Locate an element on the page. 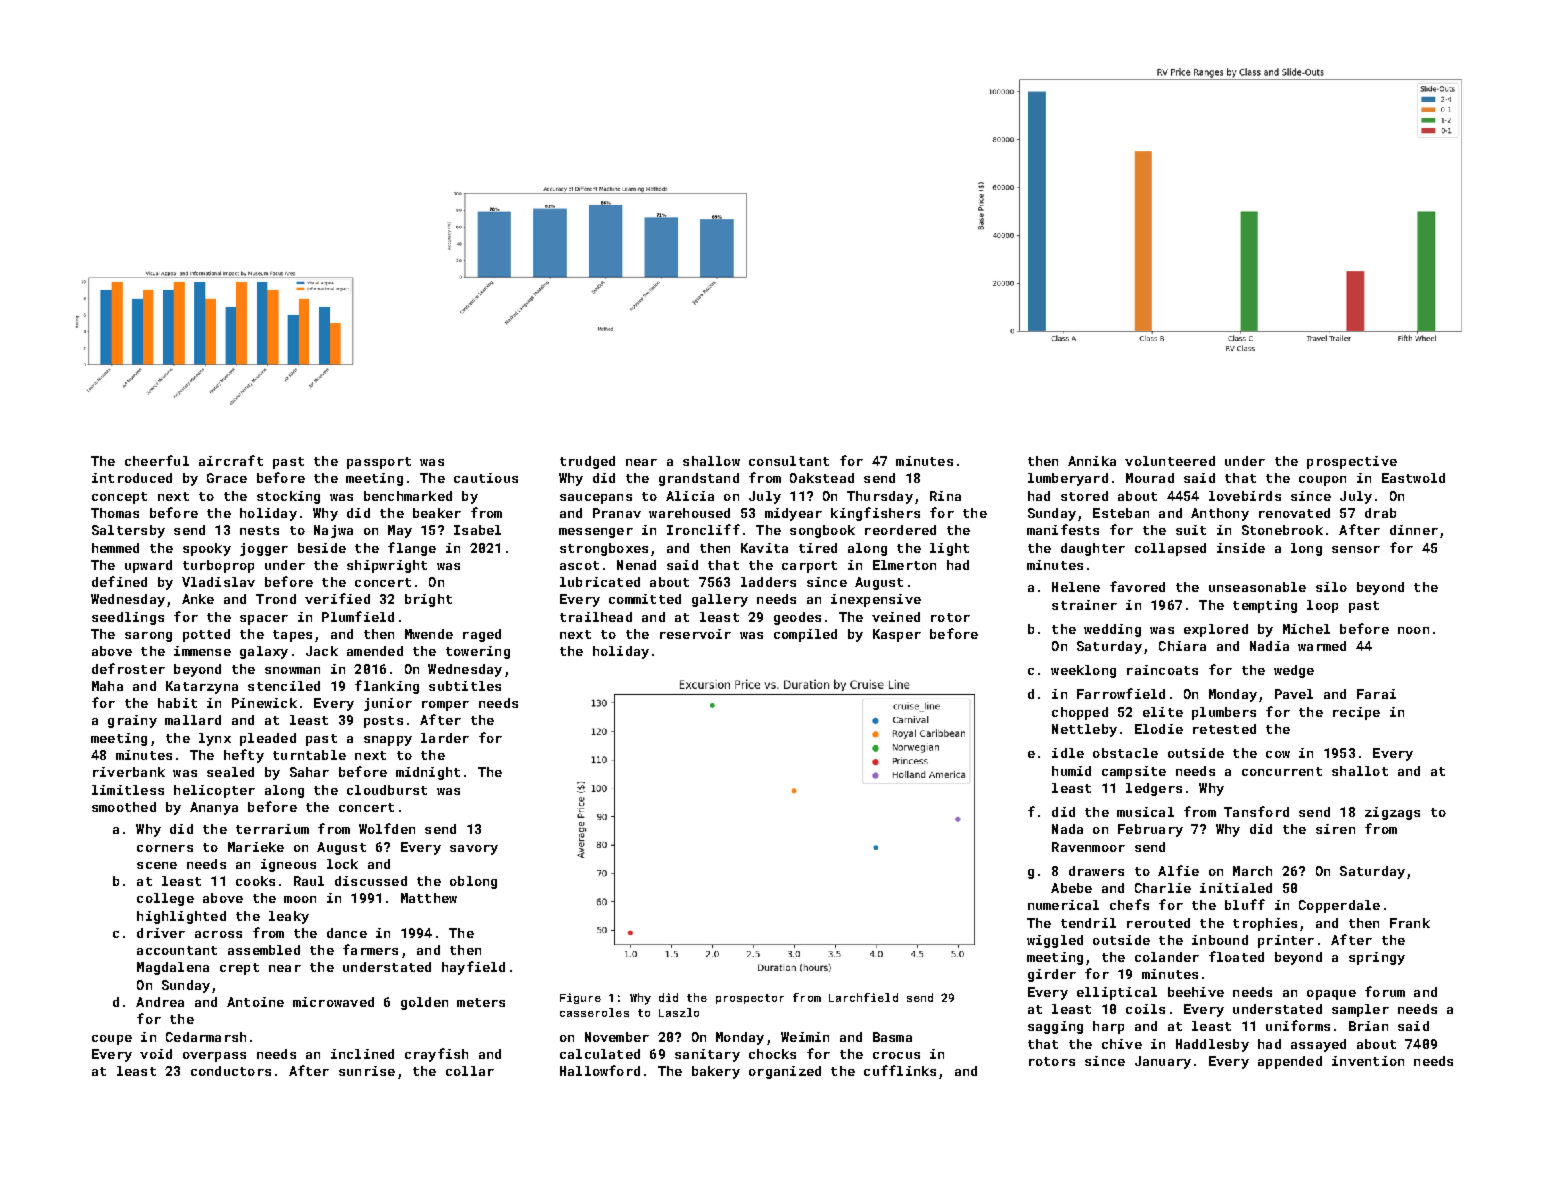 This page has height=1199, width=1552. Nada is located at coordinates (1067, 829).
